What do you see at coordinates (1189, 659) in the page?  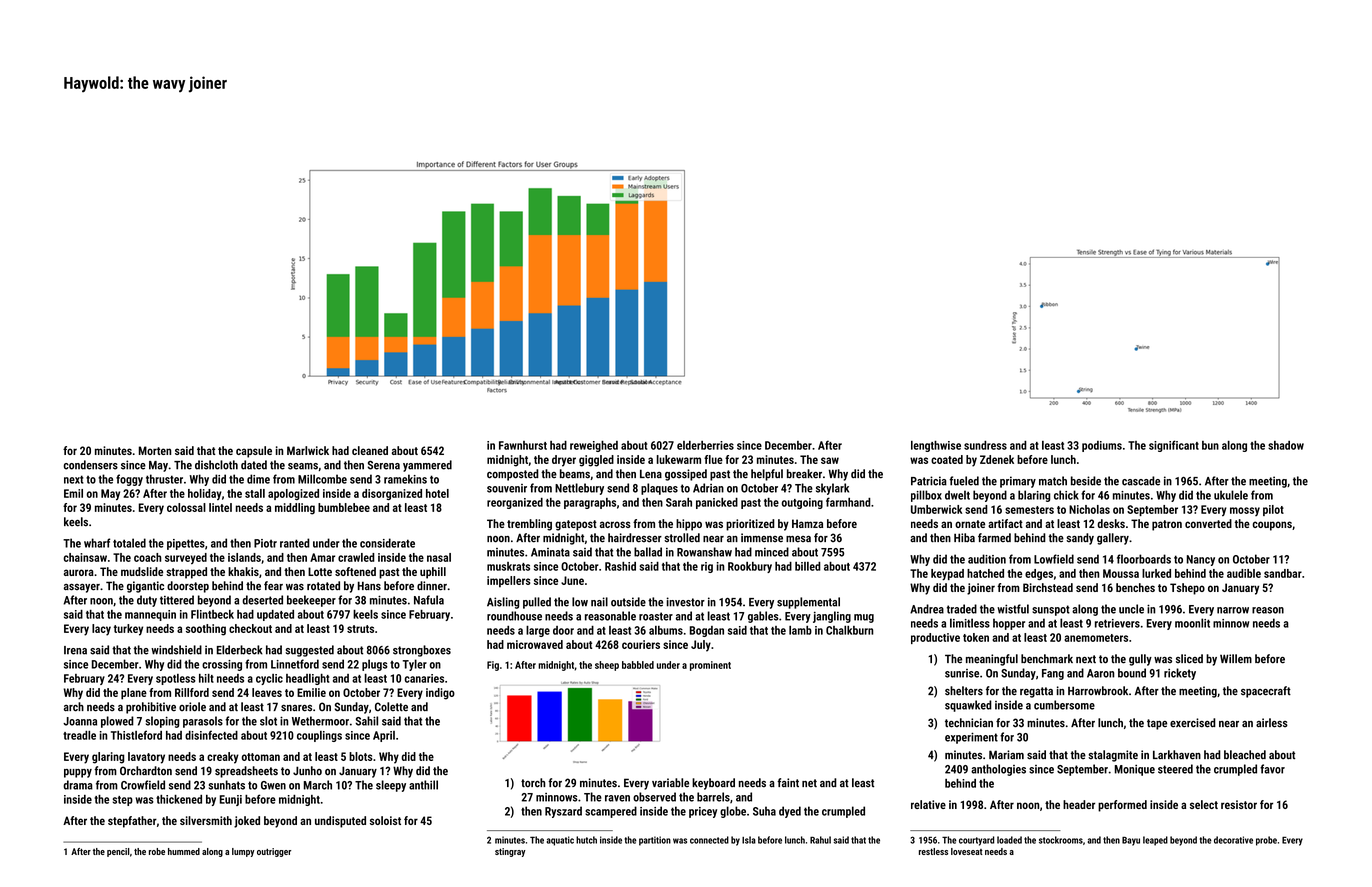 I see `sliced` at bounding box center [1189, 659].
